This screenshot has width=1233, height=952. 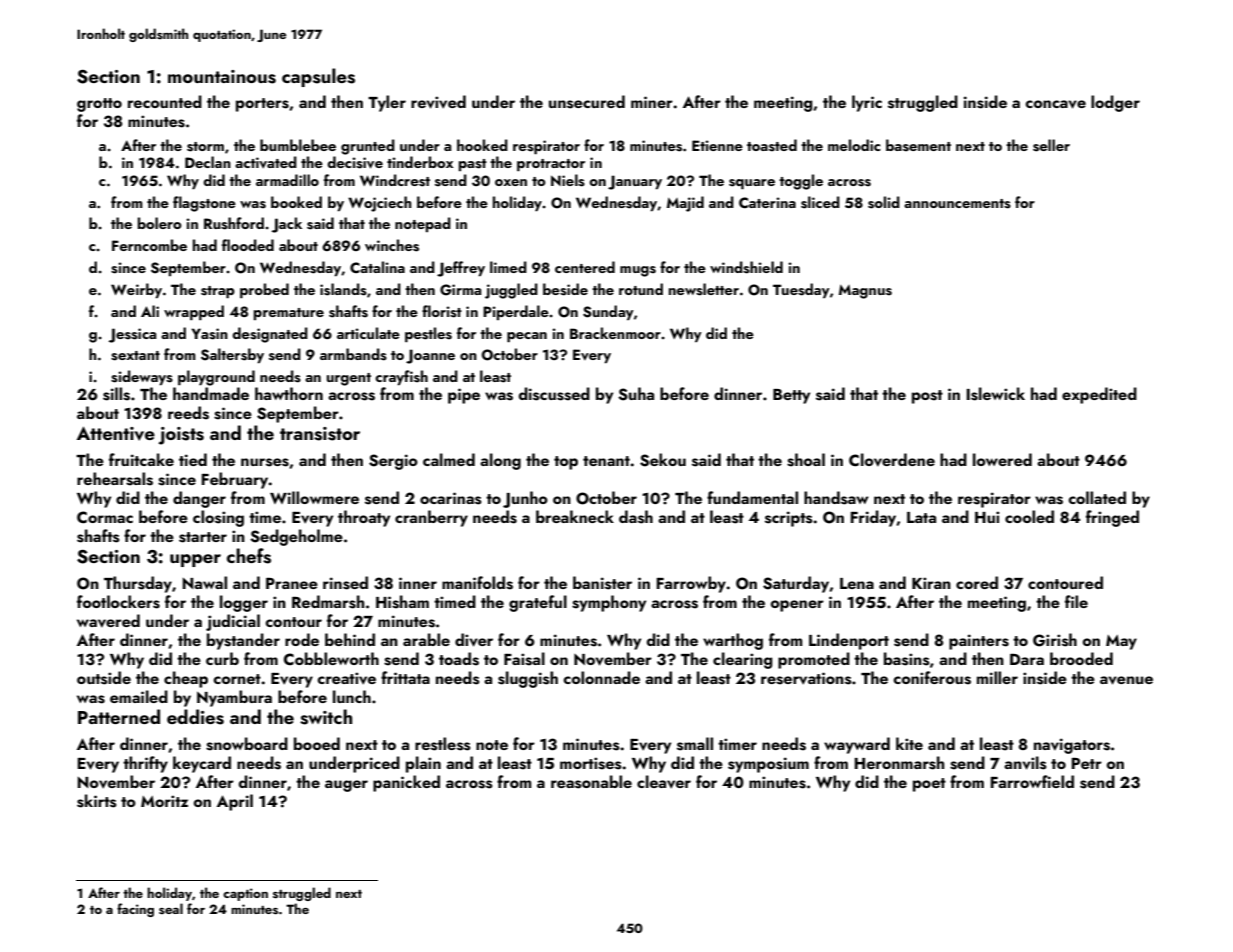 What do you see at coordinates (171, 908) in the screenshot?
I see `seal` at bounding box center [171, 908].
